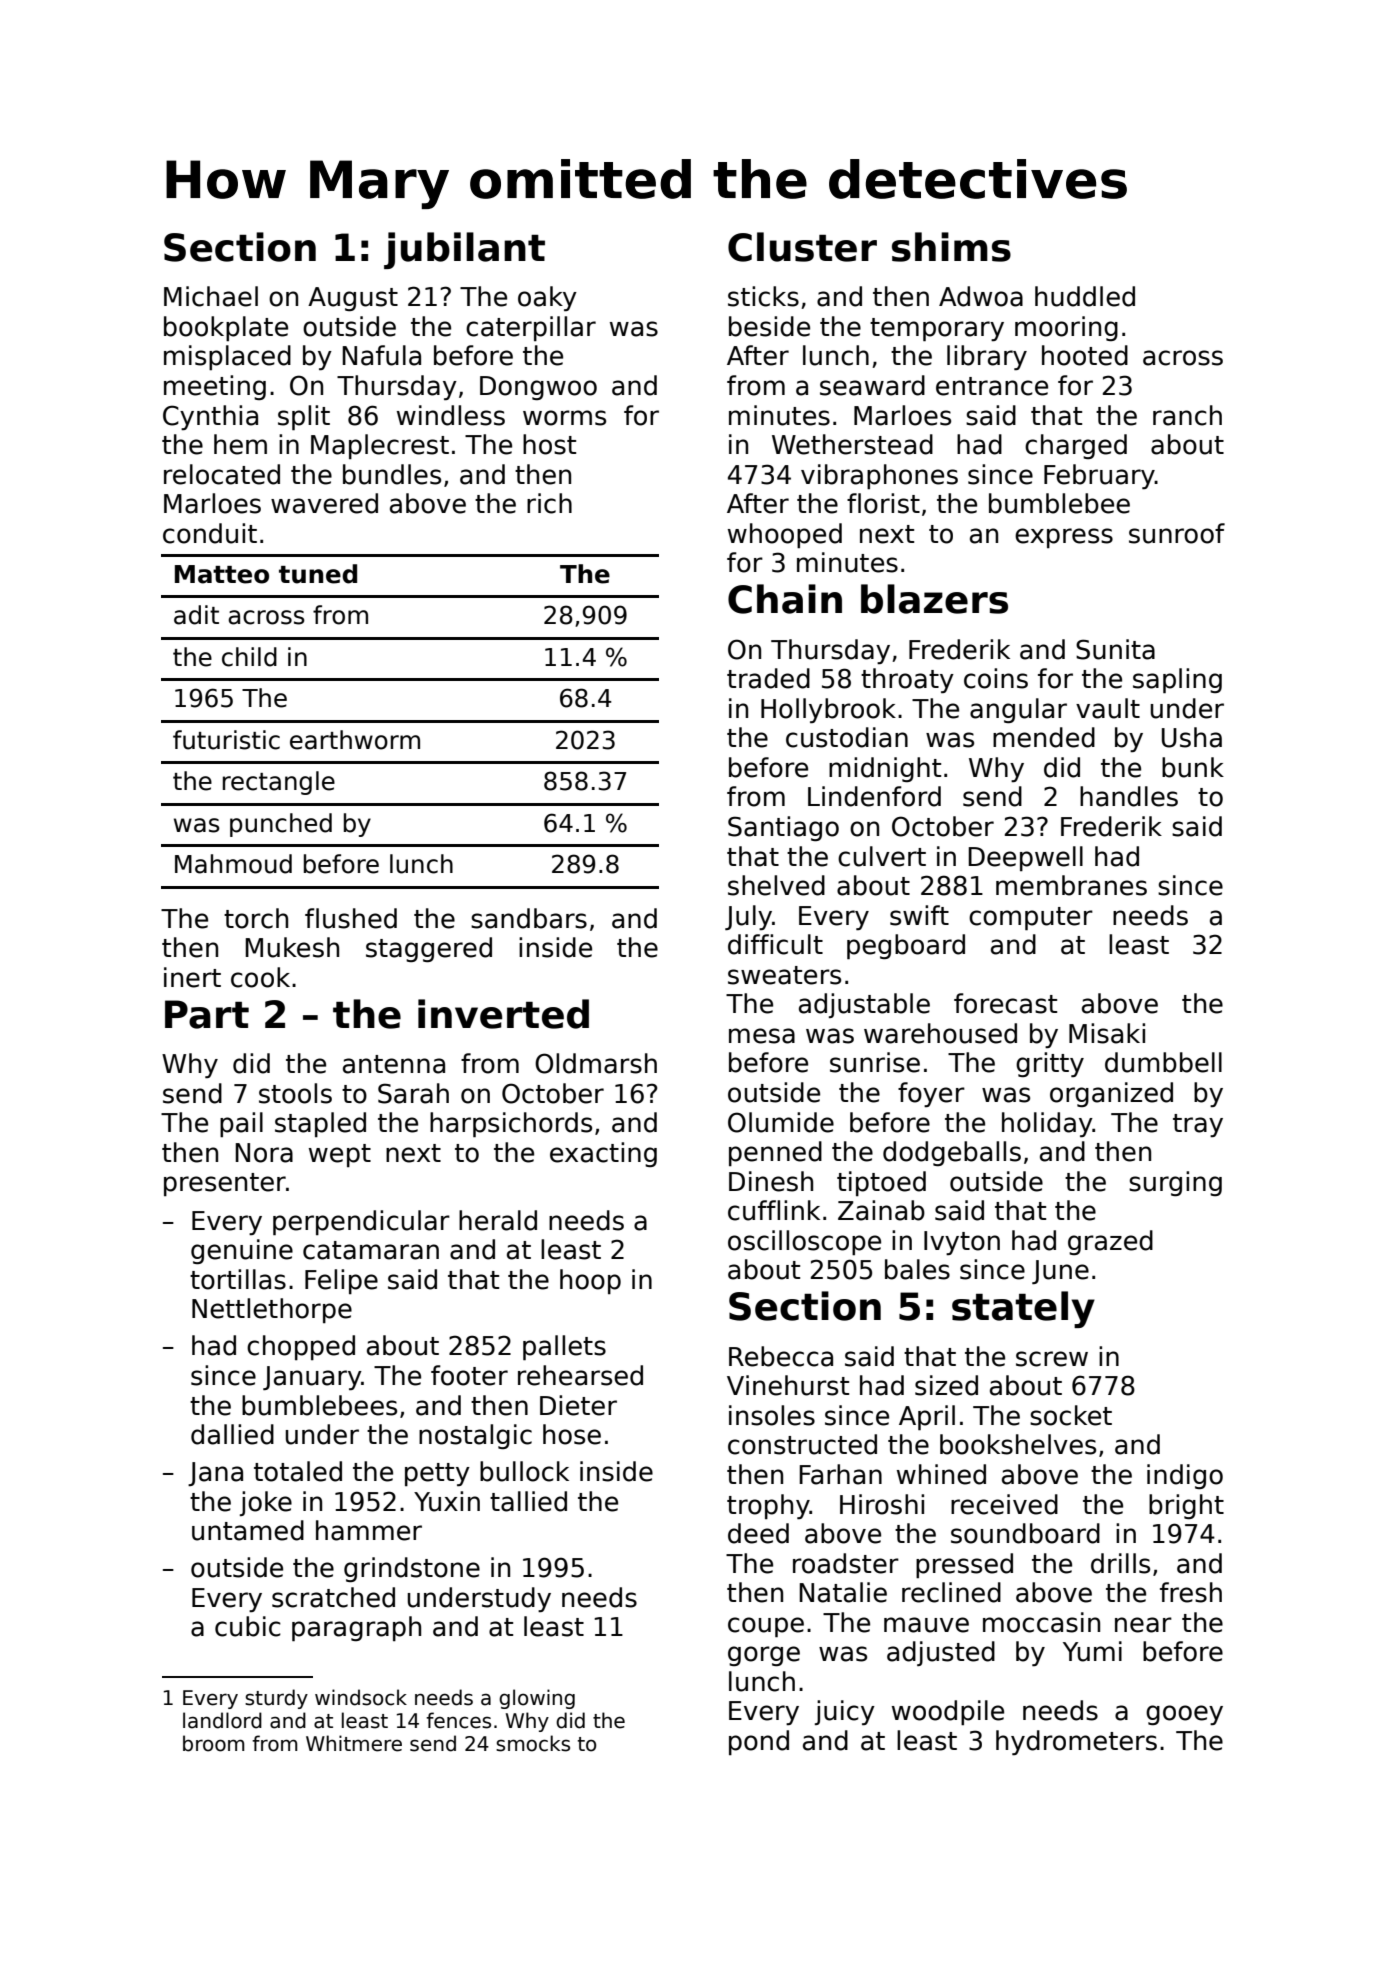 Image resolution: width=1386 pixels, height=1969 pixels. What do you see at coordinates (802, 1444) in the screenshot?
I see `constructed` at bounding box center [802, 1444].
